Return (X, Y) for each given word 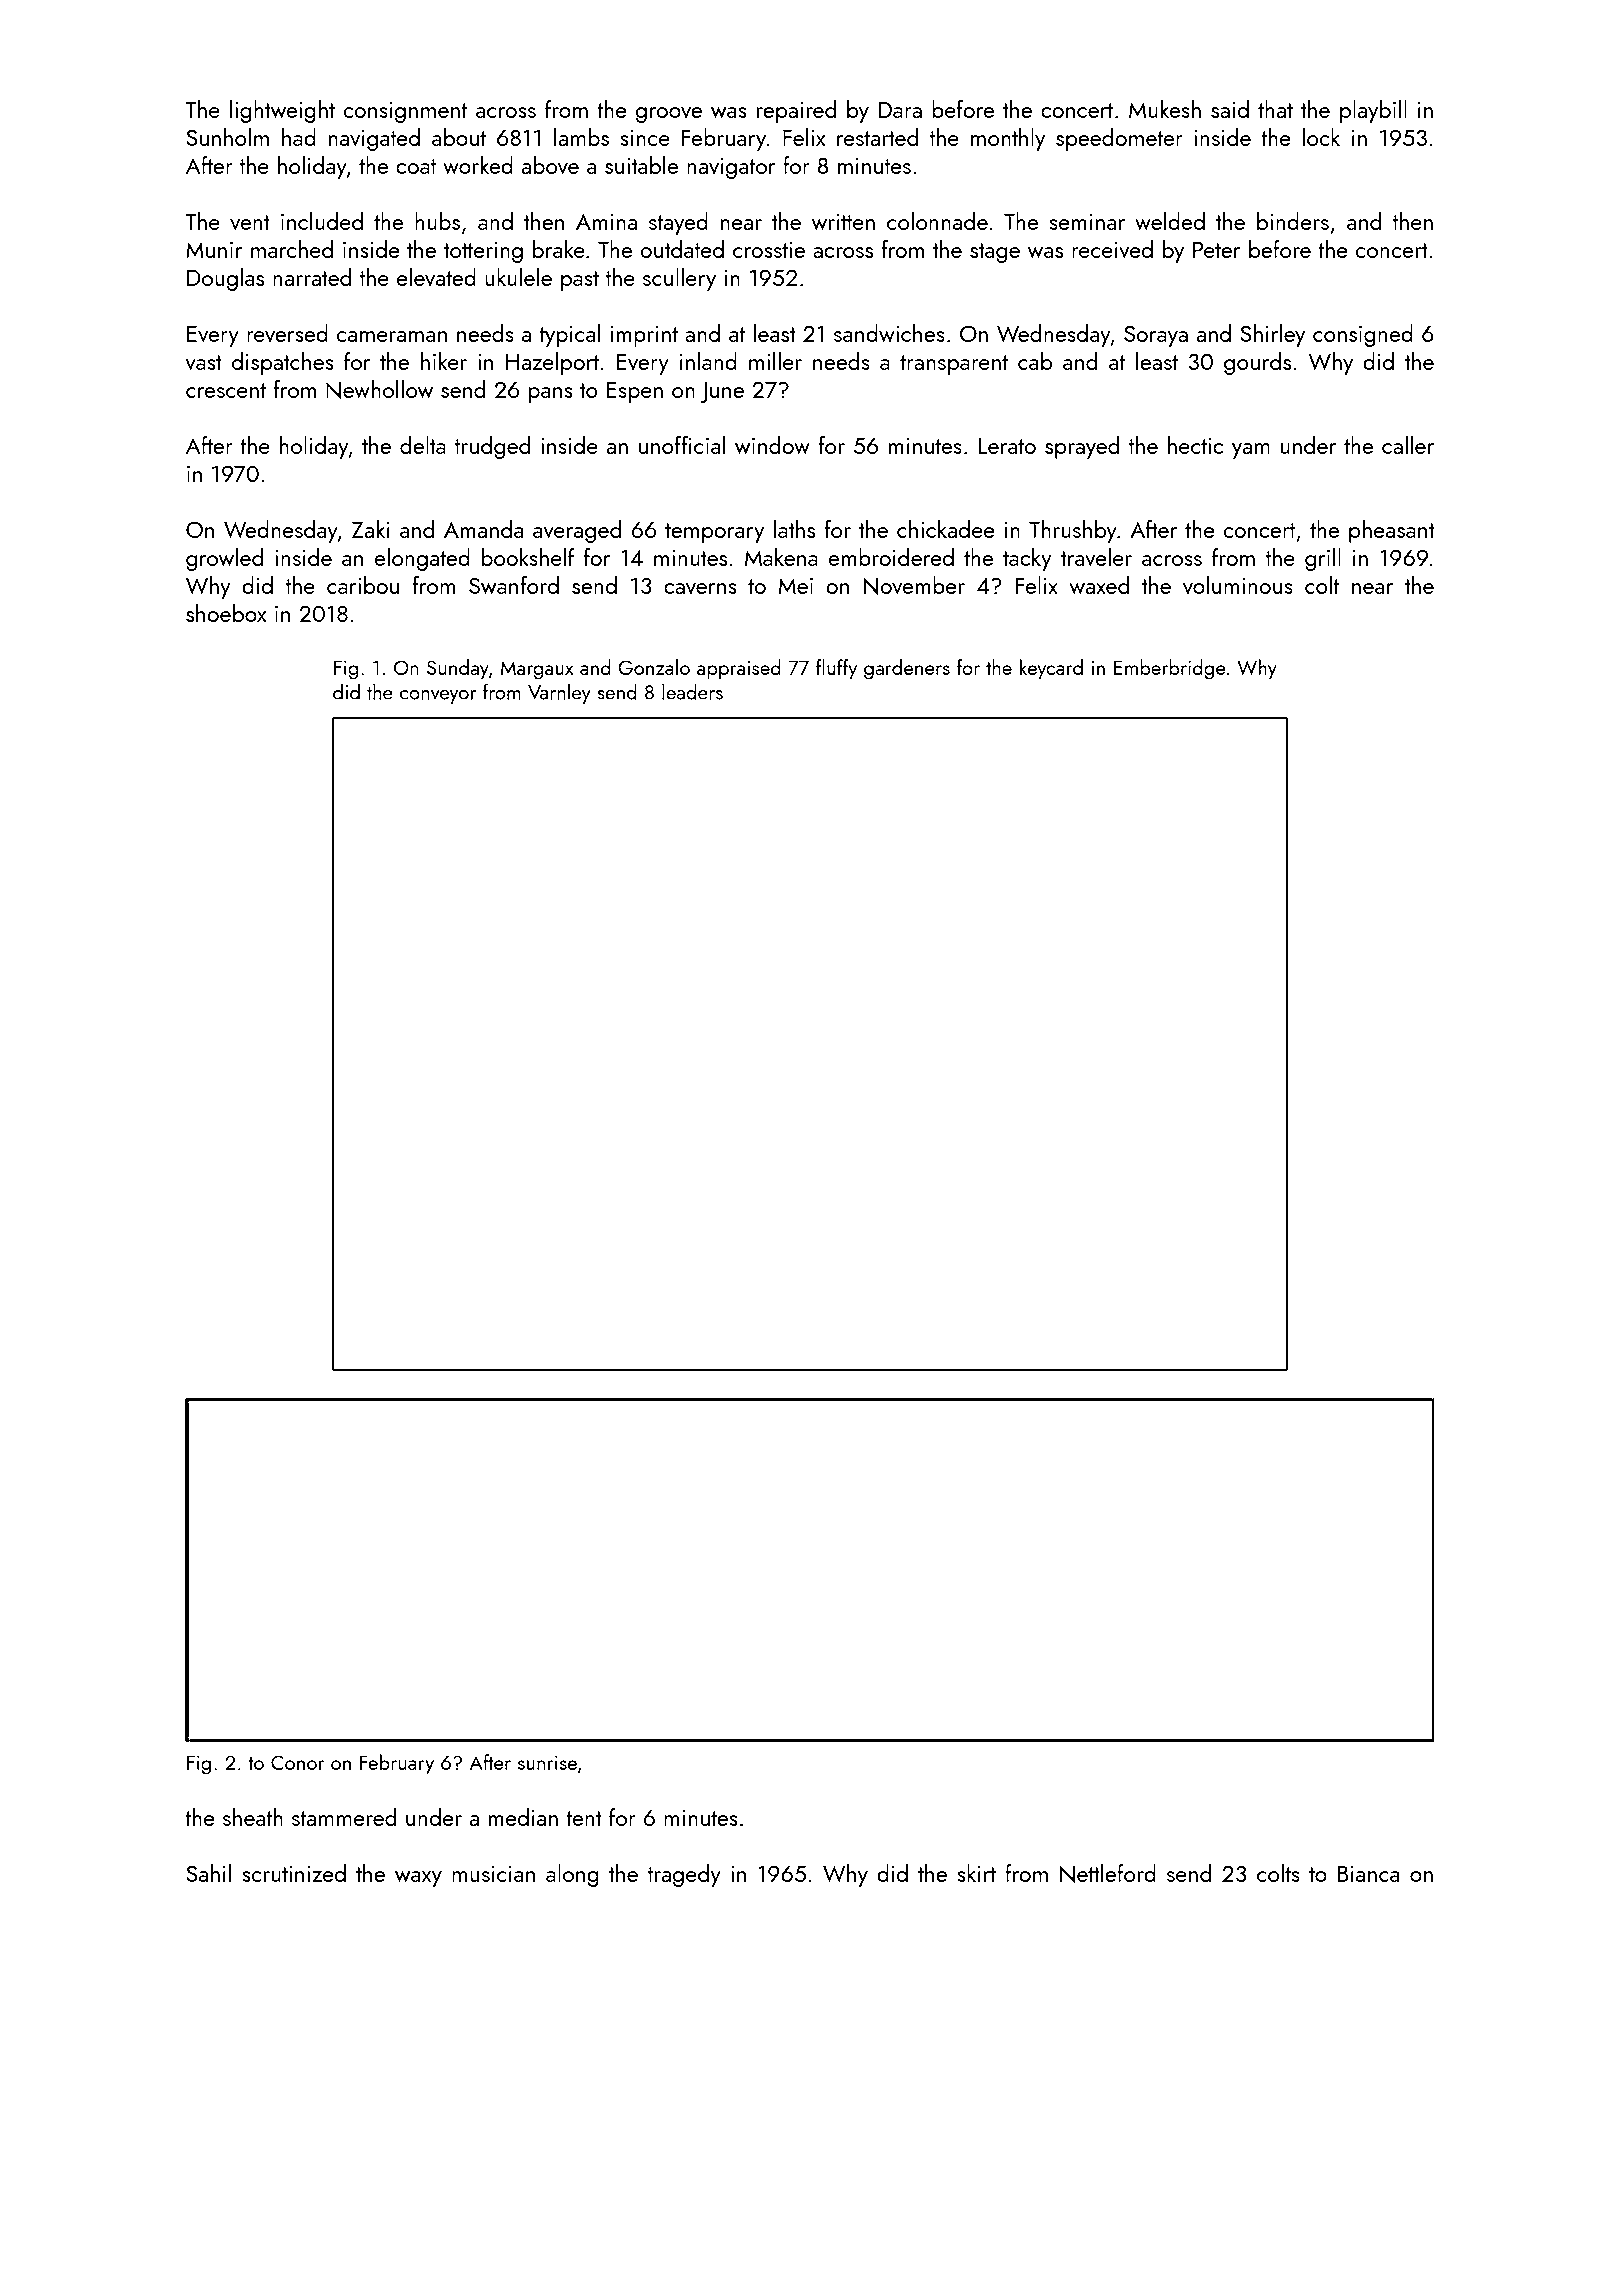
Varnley (559, 693)
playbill (1373, 111)
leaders (692, 691)
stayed (678, 223)
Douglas (225, 279)
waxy (418, 1879)
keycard (1051, 669)
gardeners (907, 669)
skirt (976, 1873)
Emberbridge (1169, 669)
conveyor (438, 697)
